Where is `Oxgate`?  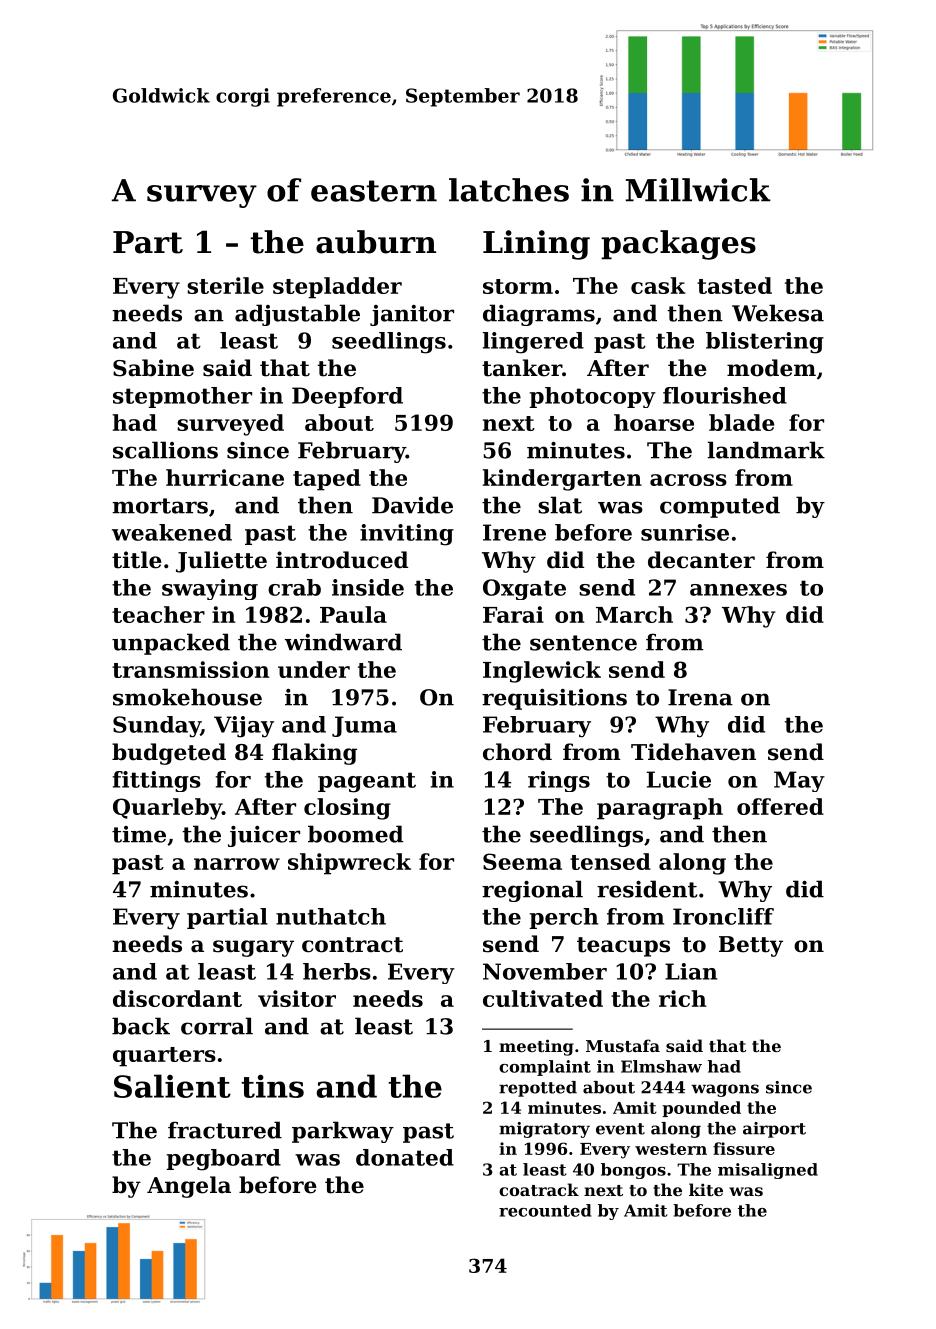
Oxgate is located at coordinates (524, 589).
